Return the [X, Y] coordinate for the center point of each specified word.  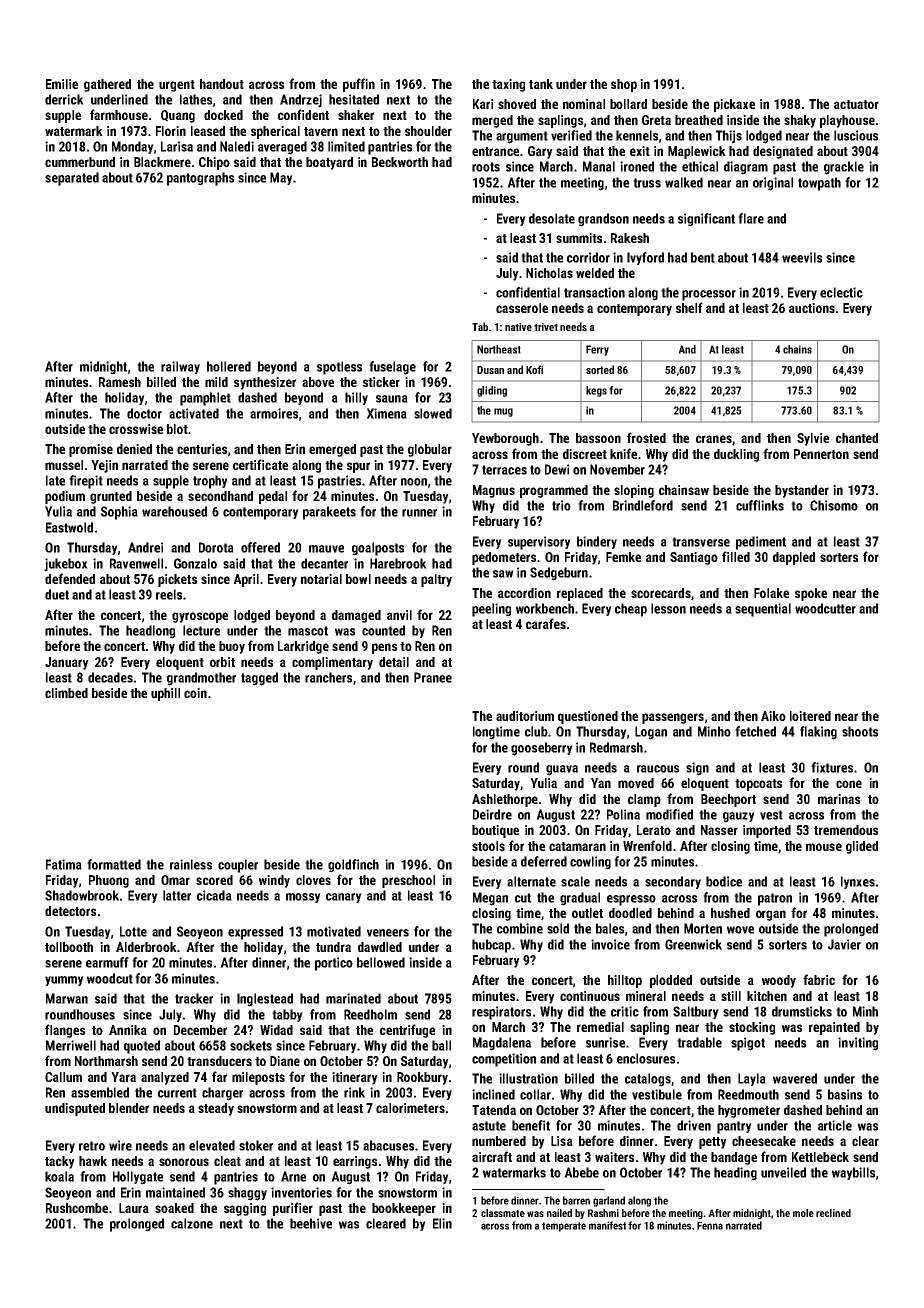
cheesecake [764, 1141]
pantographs [200, 179]
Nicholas [549, 273]
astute [489, 1126]
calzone [192, 1223]
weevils [802, 257]
